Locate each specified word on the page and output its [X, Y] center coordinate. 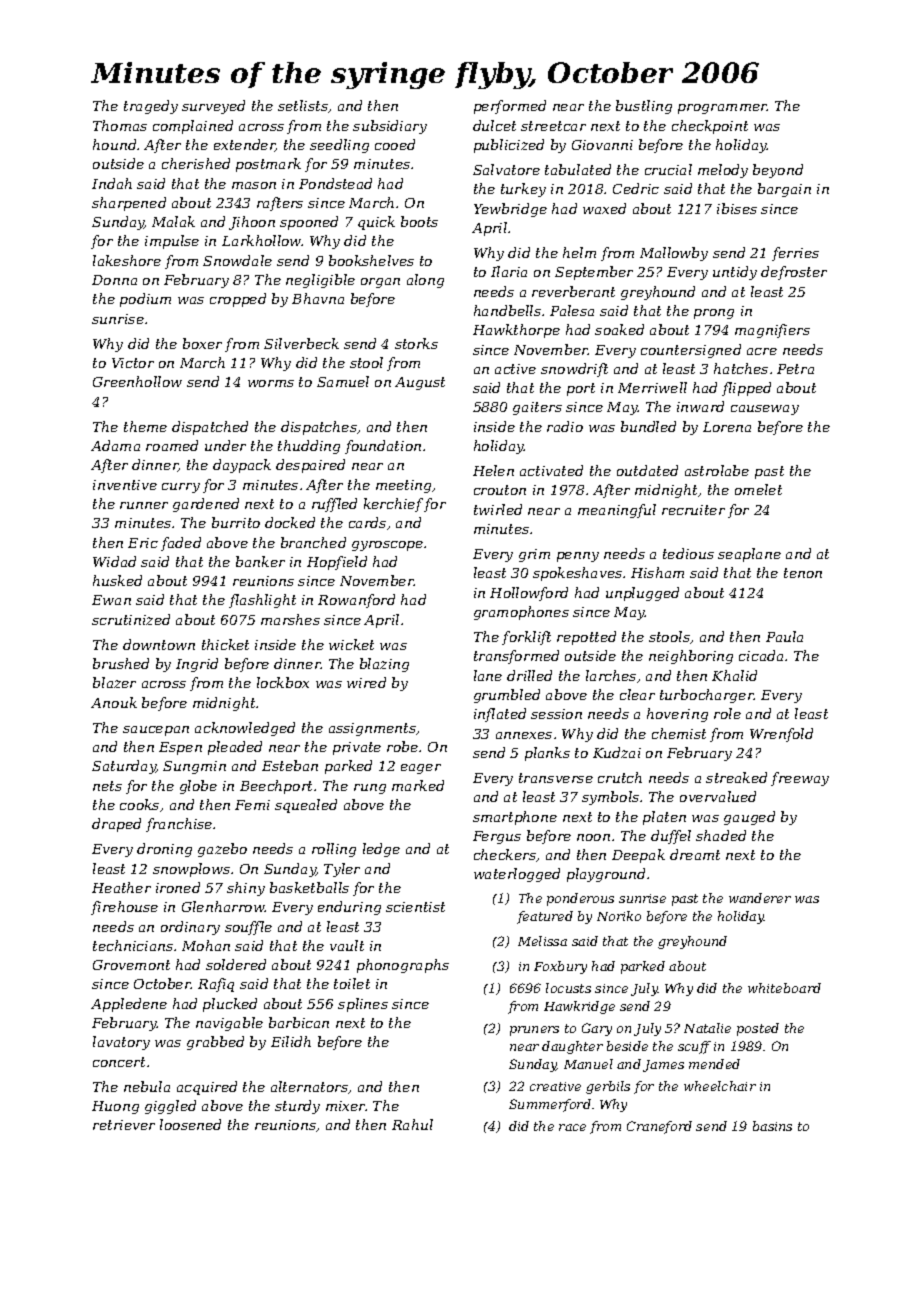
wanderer [760, 898]
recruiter [693, 510]
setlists [303, 105]
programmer [723, 109]
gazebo [222, 850]
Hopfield [337, 563]
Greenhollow [137, 381]
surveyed [213, 107]
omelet [758, 489]
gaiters [537, 408]
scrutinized [131, 619]
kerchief [393, 505]
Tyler [342, 870]
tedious [688, 553]
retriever [124, 1125]
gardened [206, 505]
